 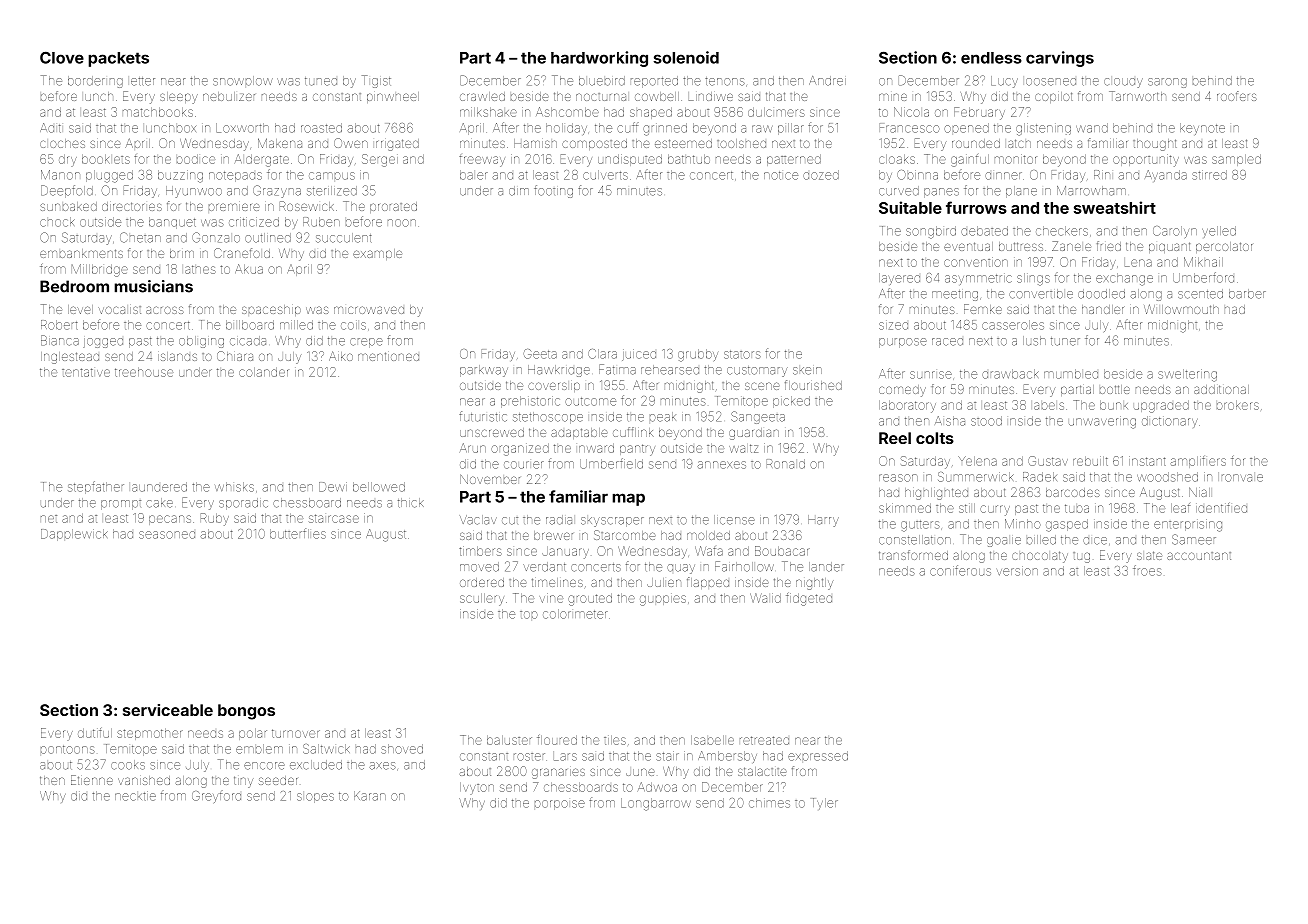 What do you see at coordinates (216, 796) in the screenshot?
I see `Greyford` at bounding box center [216, 796].
